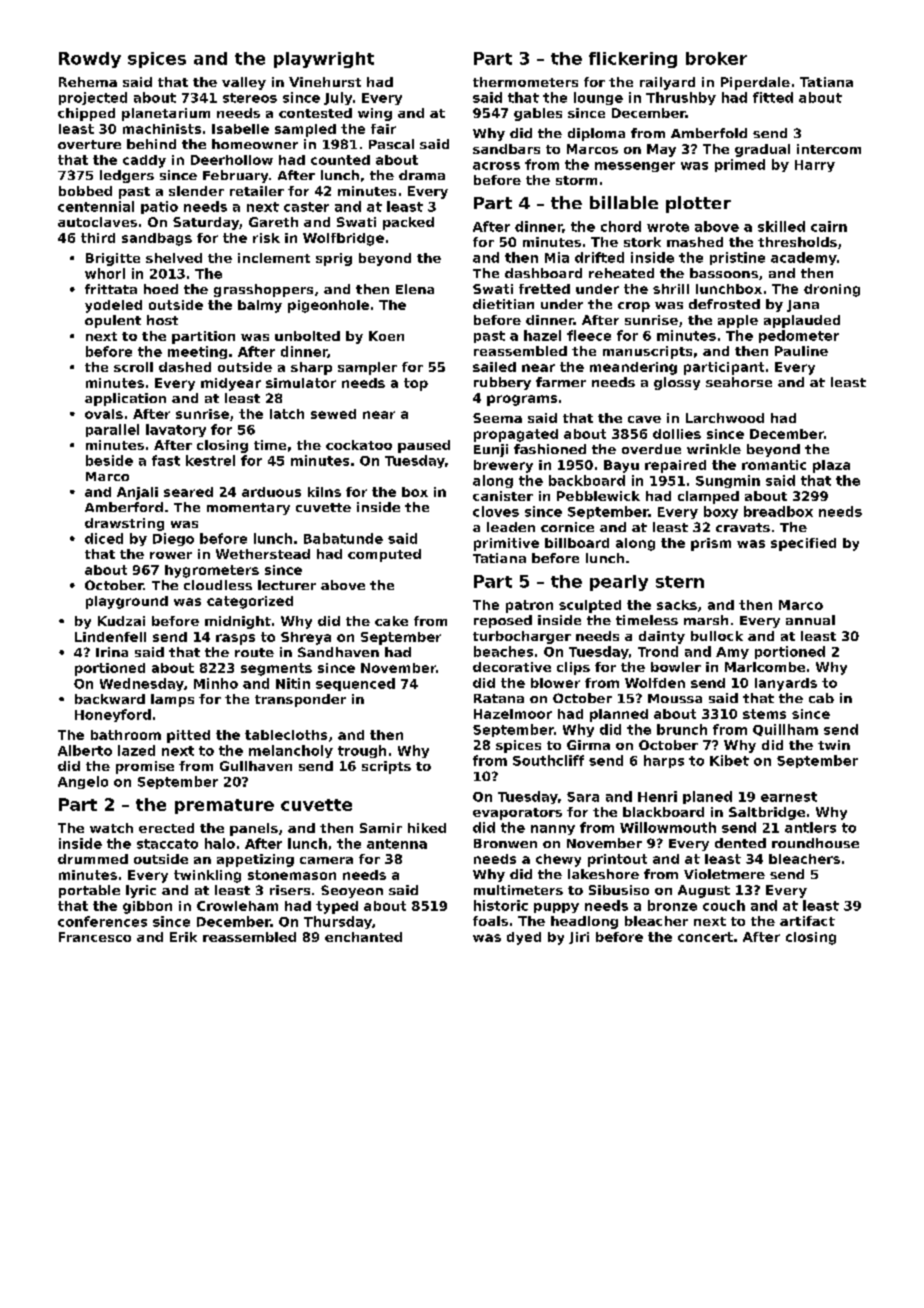  What do you see at coordinates (695, 242) in the screenshot?
I see `mashed` at bounding box center [695, 242].
